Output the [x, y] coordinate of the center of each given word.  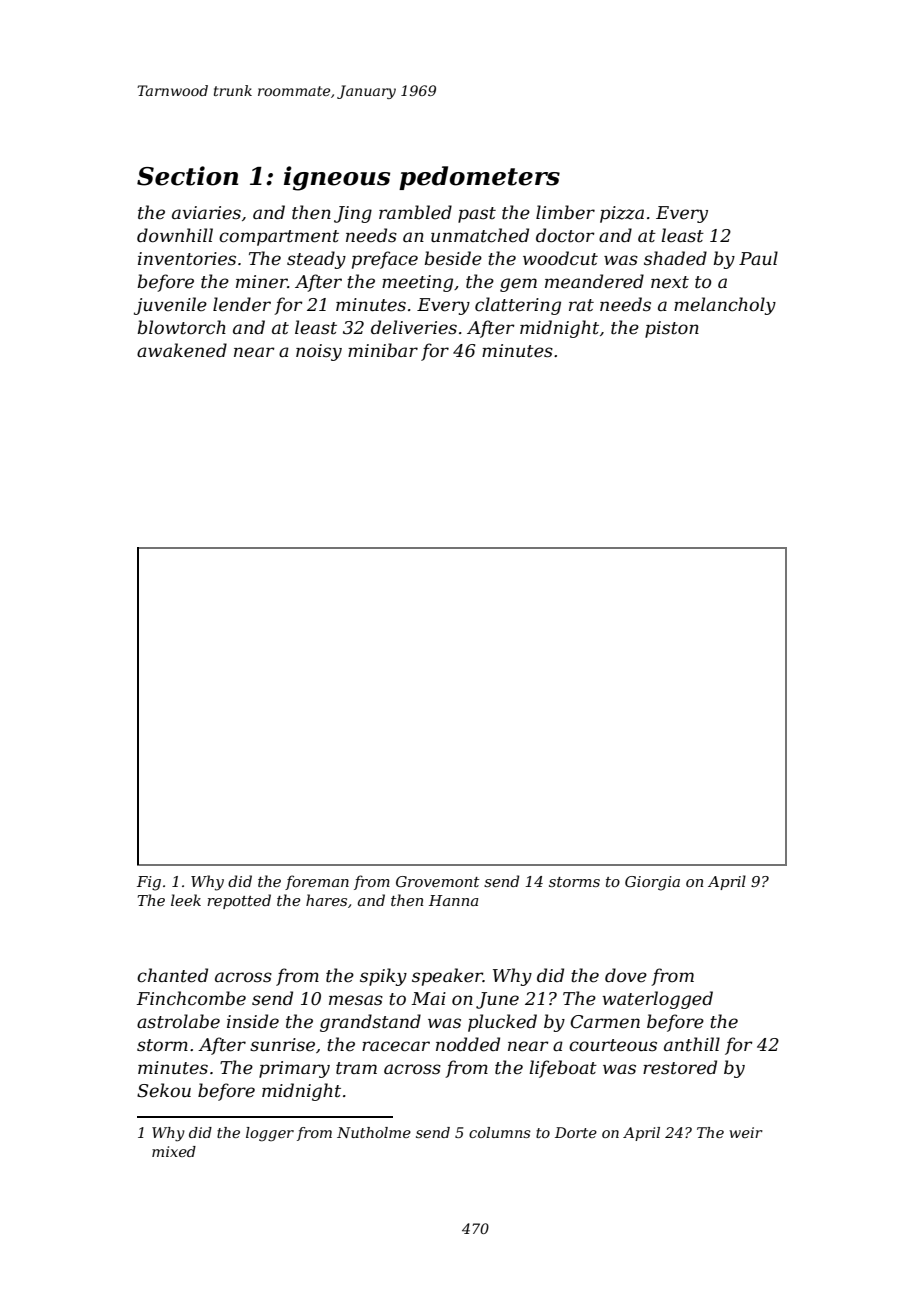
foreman [317, 882]
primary [294, 1069]
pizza [622, 214]
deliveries [414, 327]
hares [326, 900]
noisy [319, 352]
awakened [182, 350]
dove [626, 975]
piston [672, 329]
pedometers [479, 178]
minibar [383, 350]
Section [187, 176]
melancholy [725, 306]
